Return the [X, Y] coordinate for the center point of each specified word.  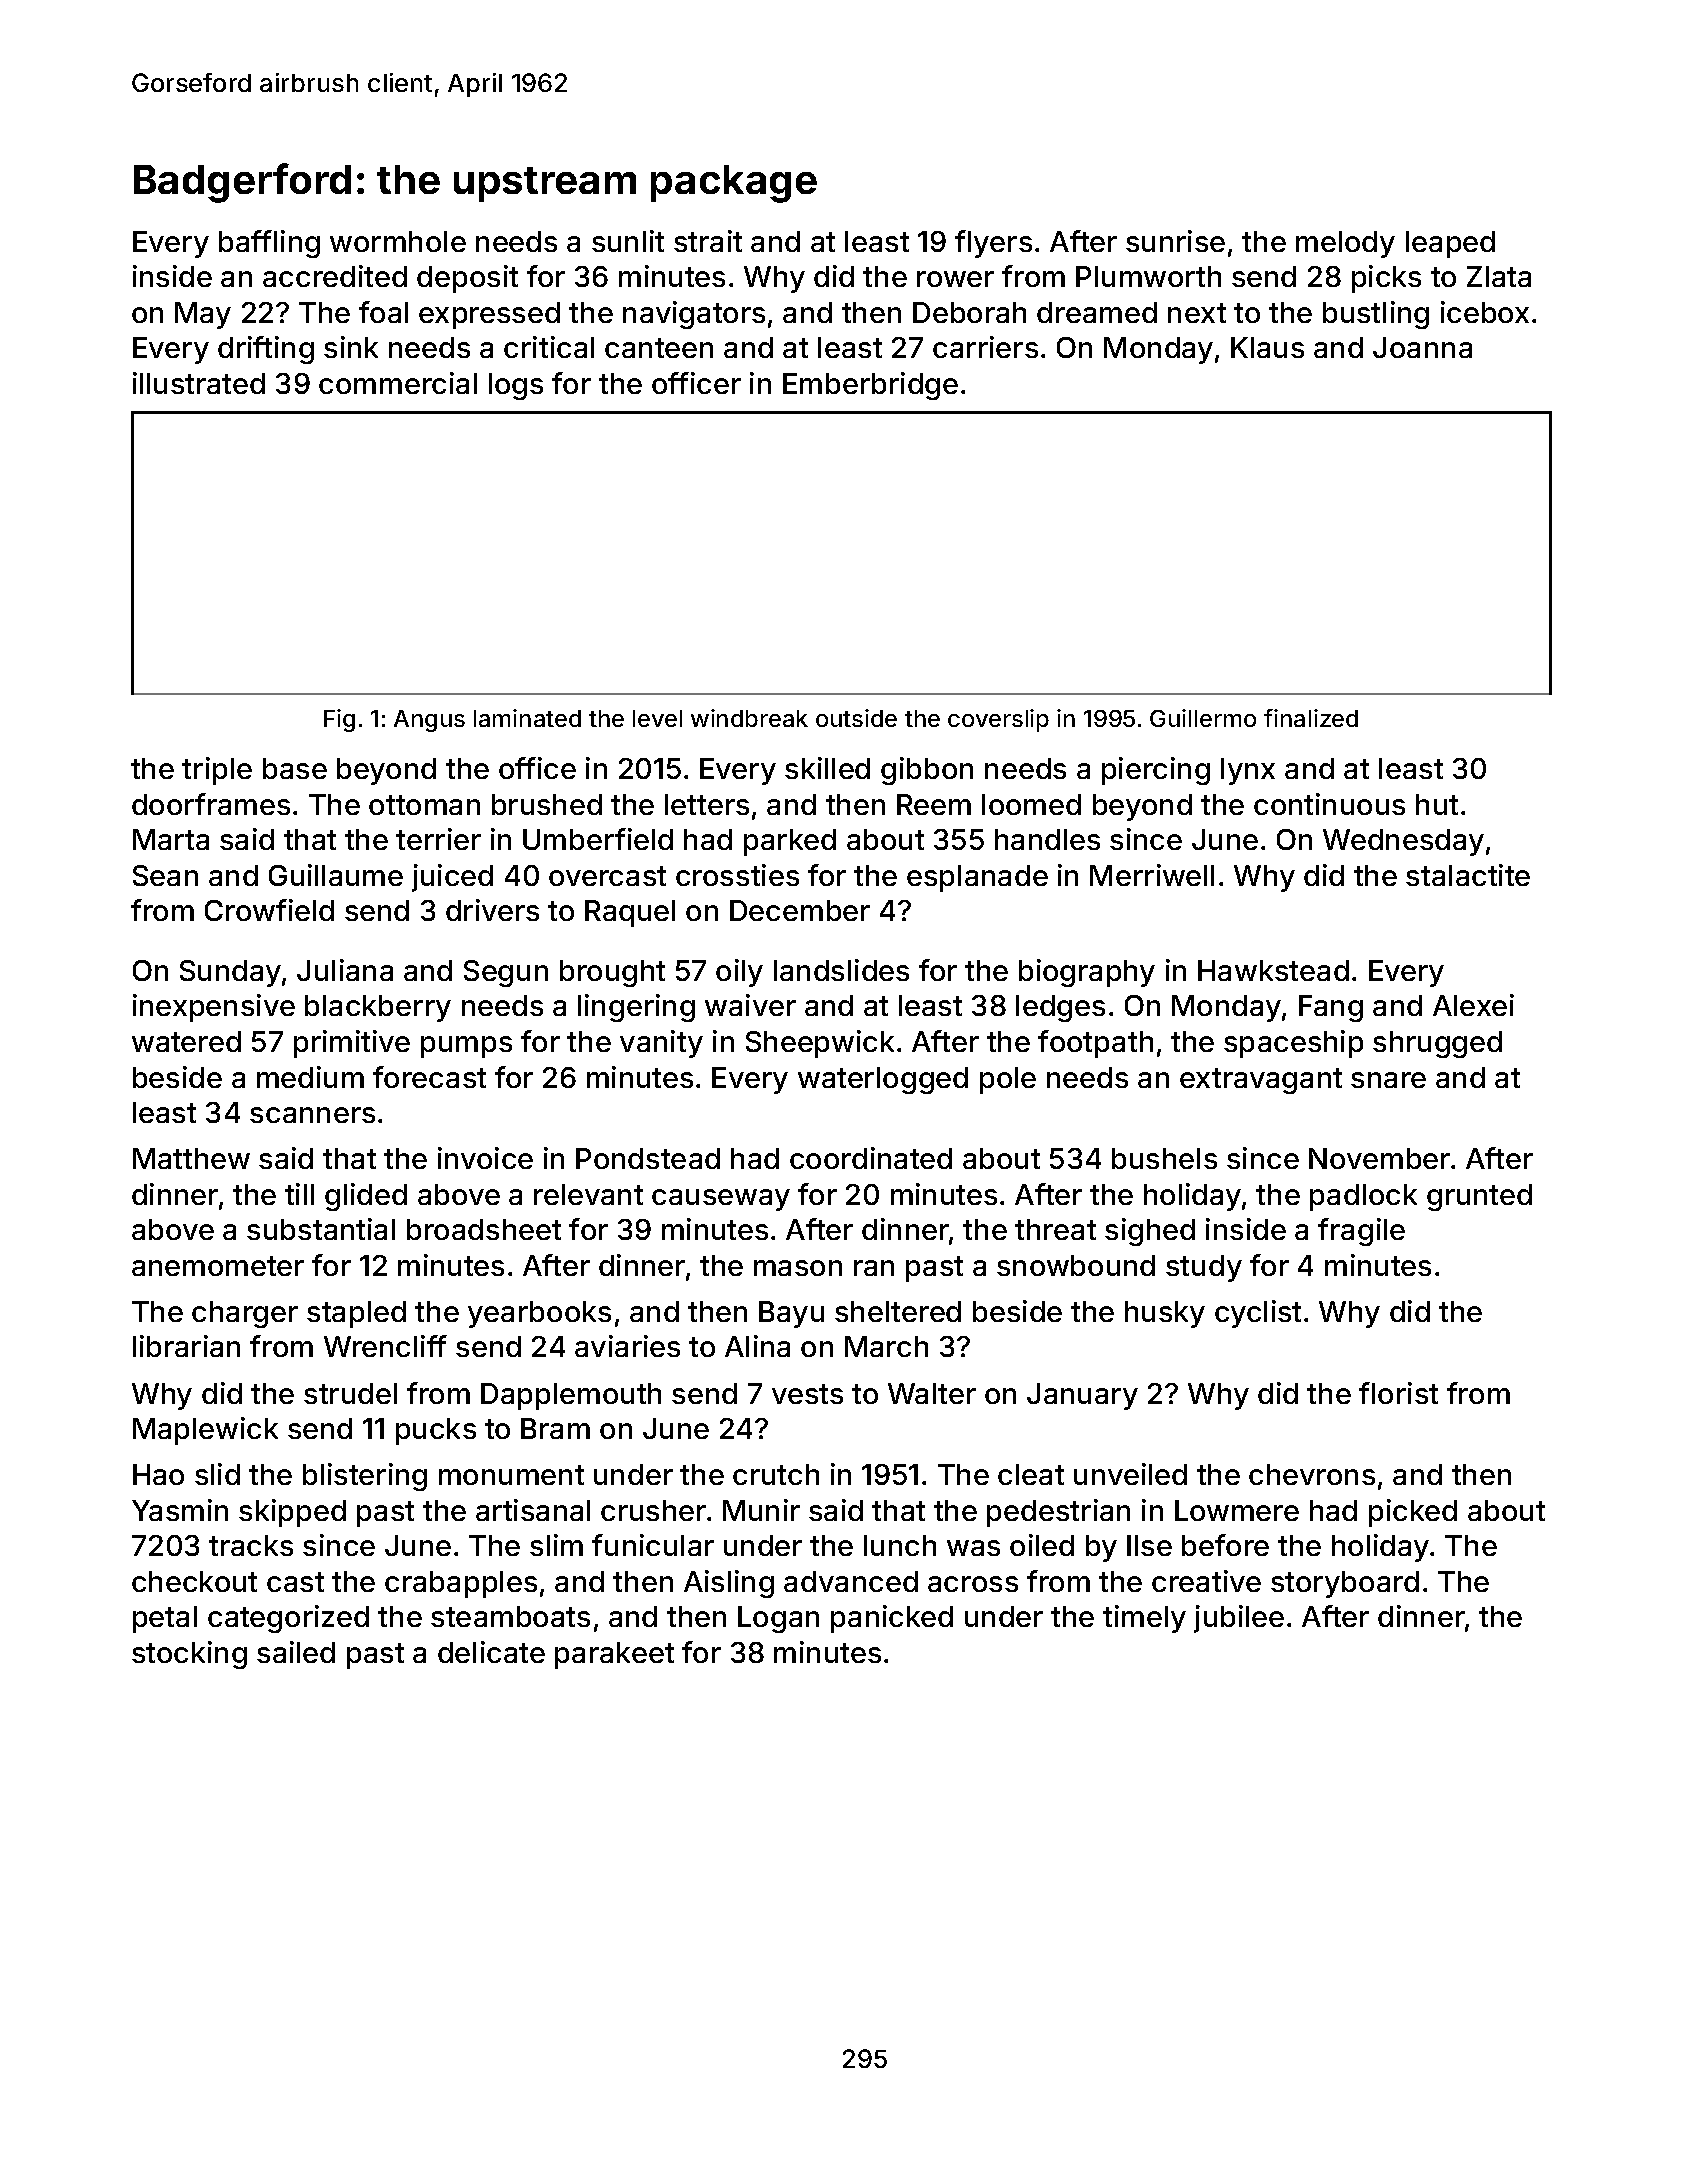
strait [708, 241]
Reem [934, 804]
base [295, 768]
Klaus [1267, 347]
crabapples [461, 1584]
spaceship [1293, 1044]
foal [383, 312]
